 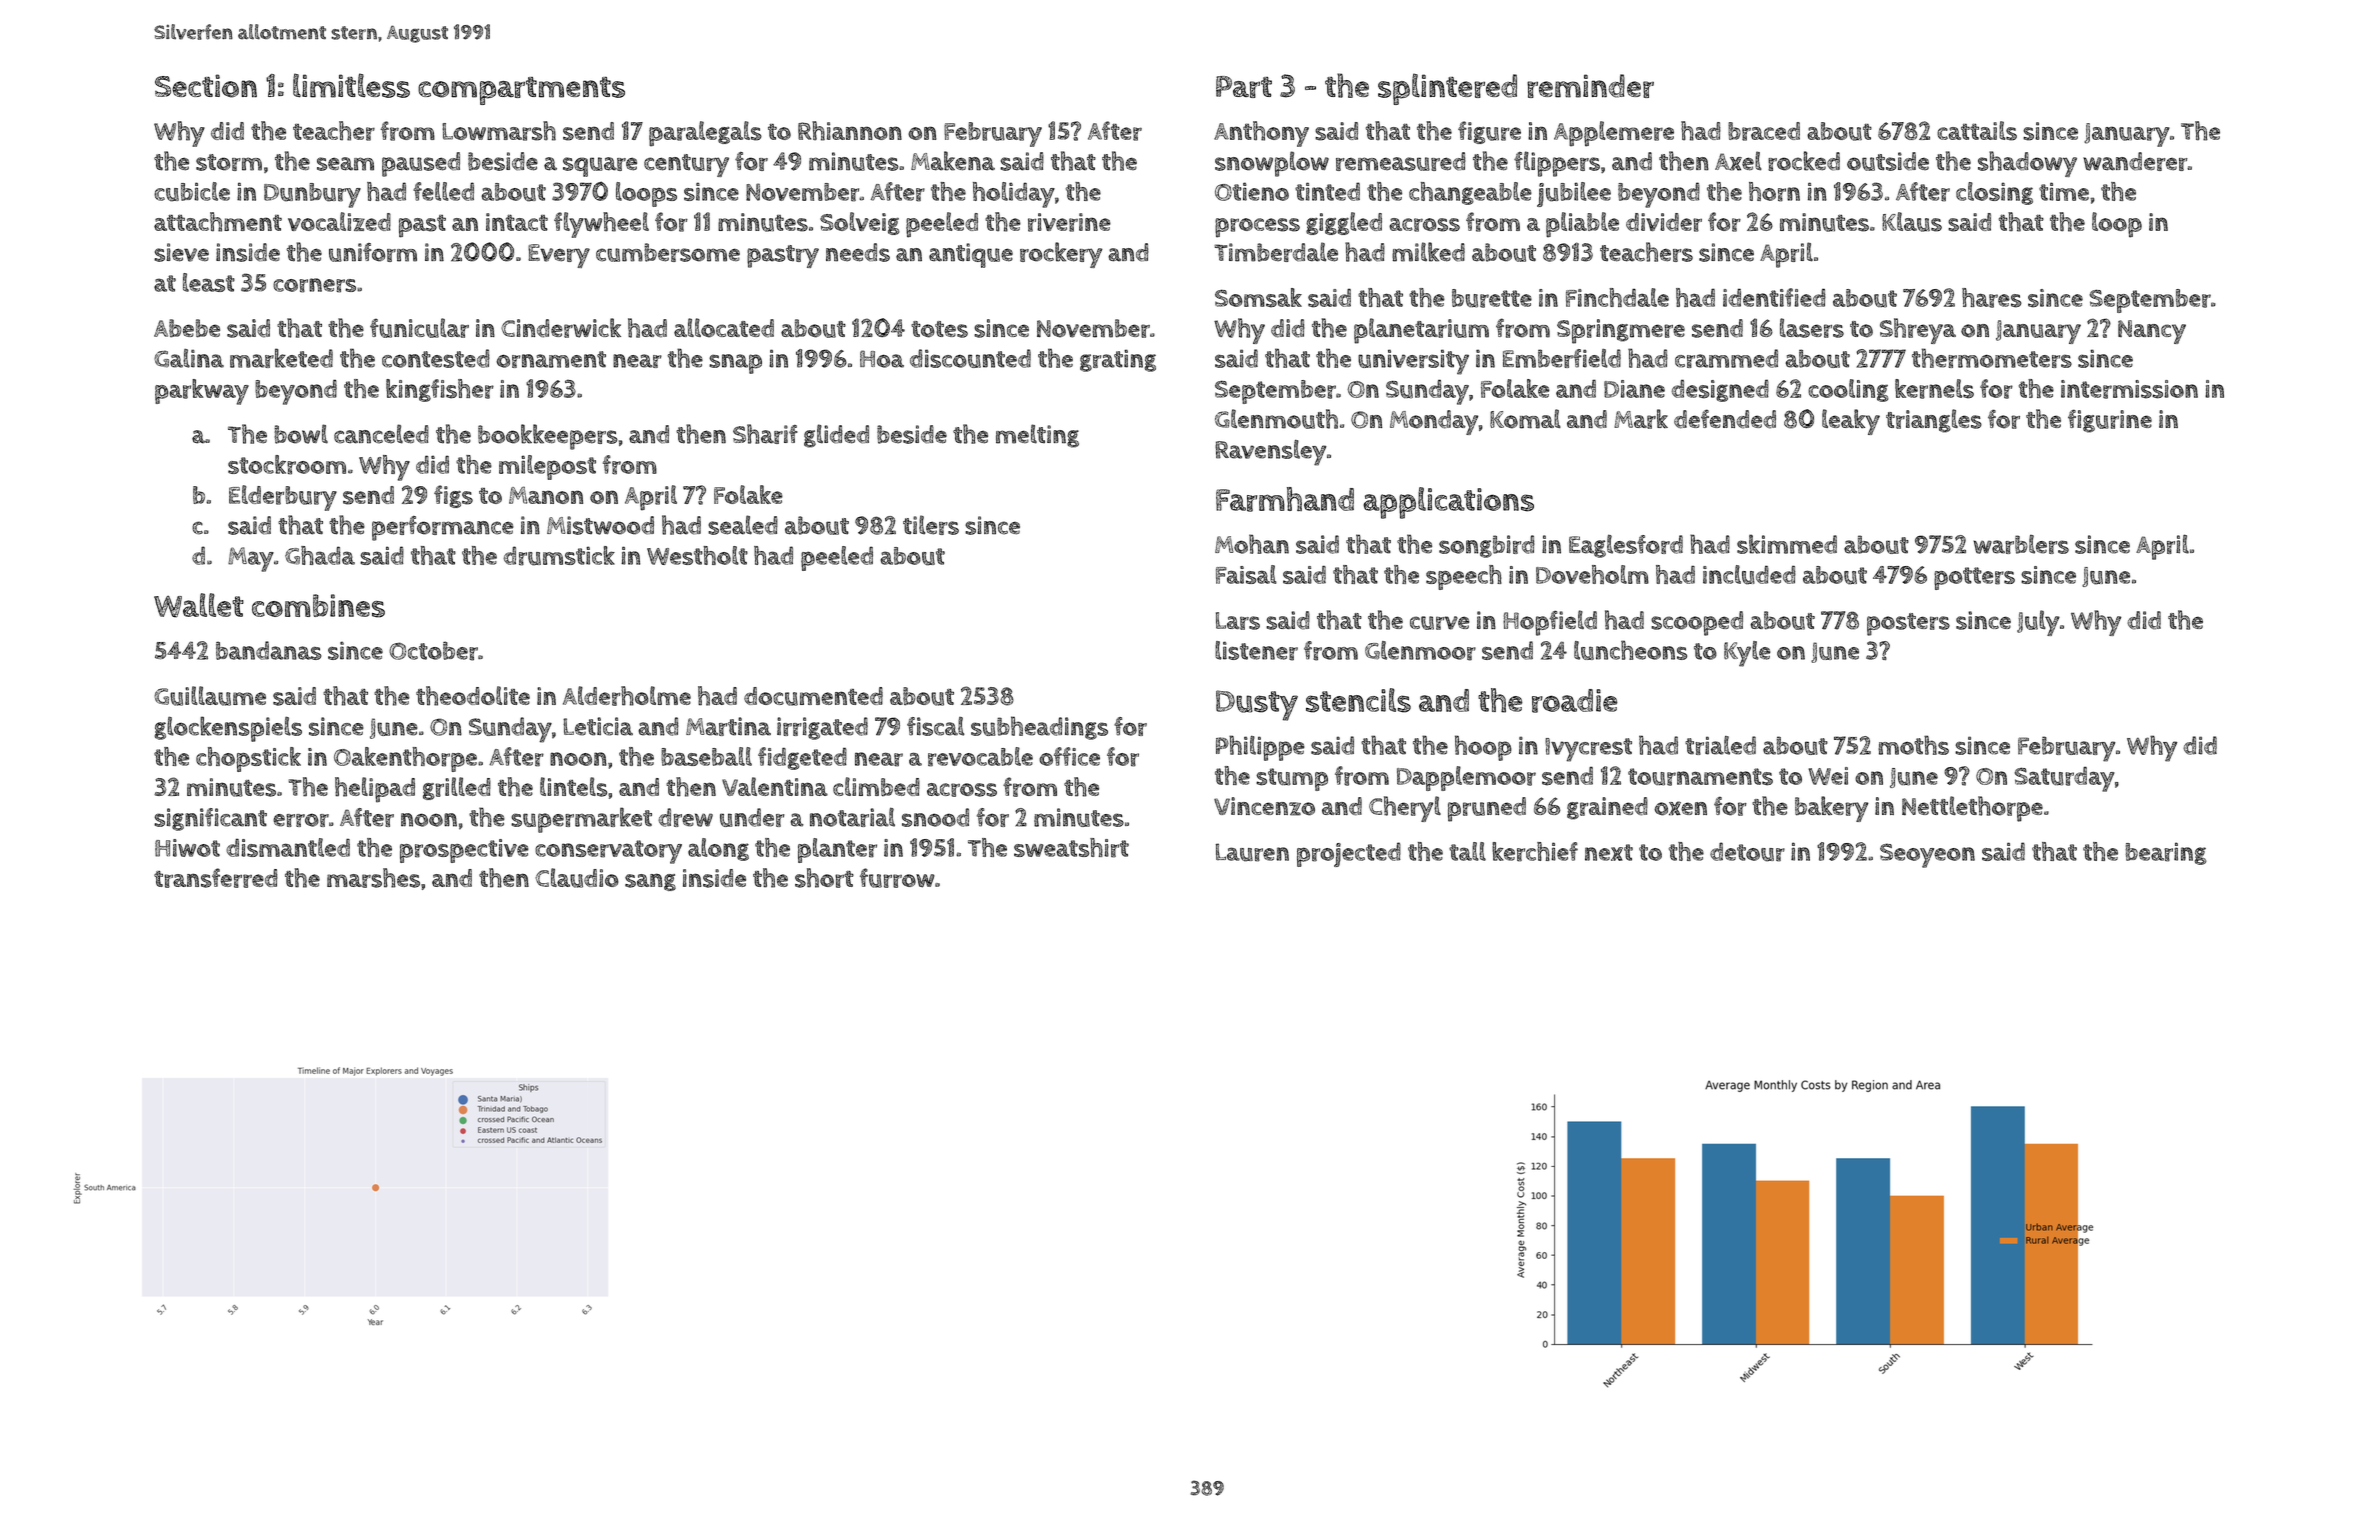 What do you see at coordinates (1258, 298) in the screenshot?
I see `Somsak` at bounding box center [1258, 298].
